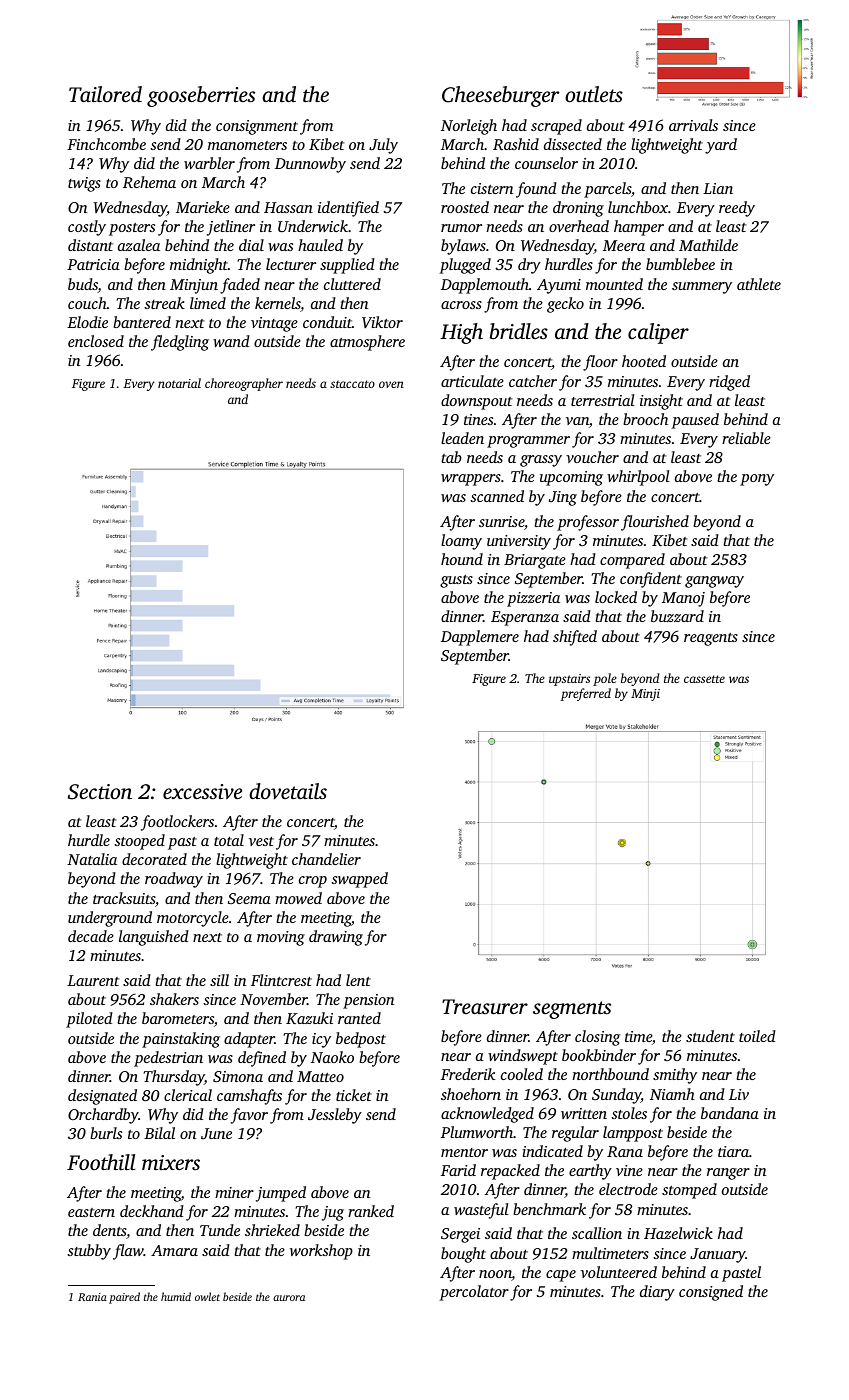 The image size is (849, 1400). I want to click on gooseberries, so click(201, 96).
